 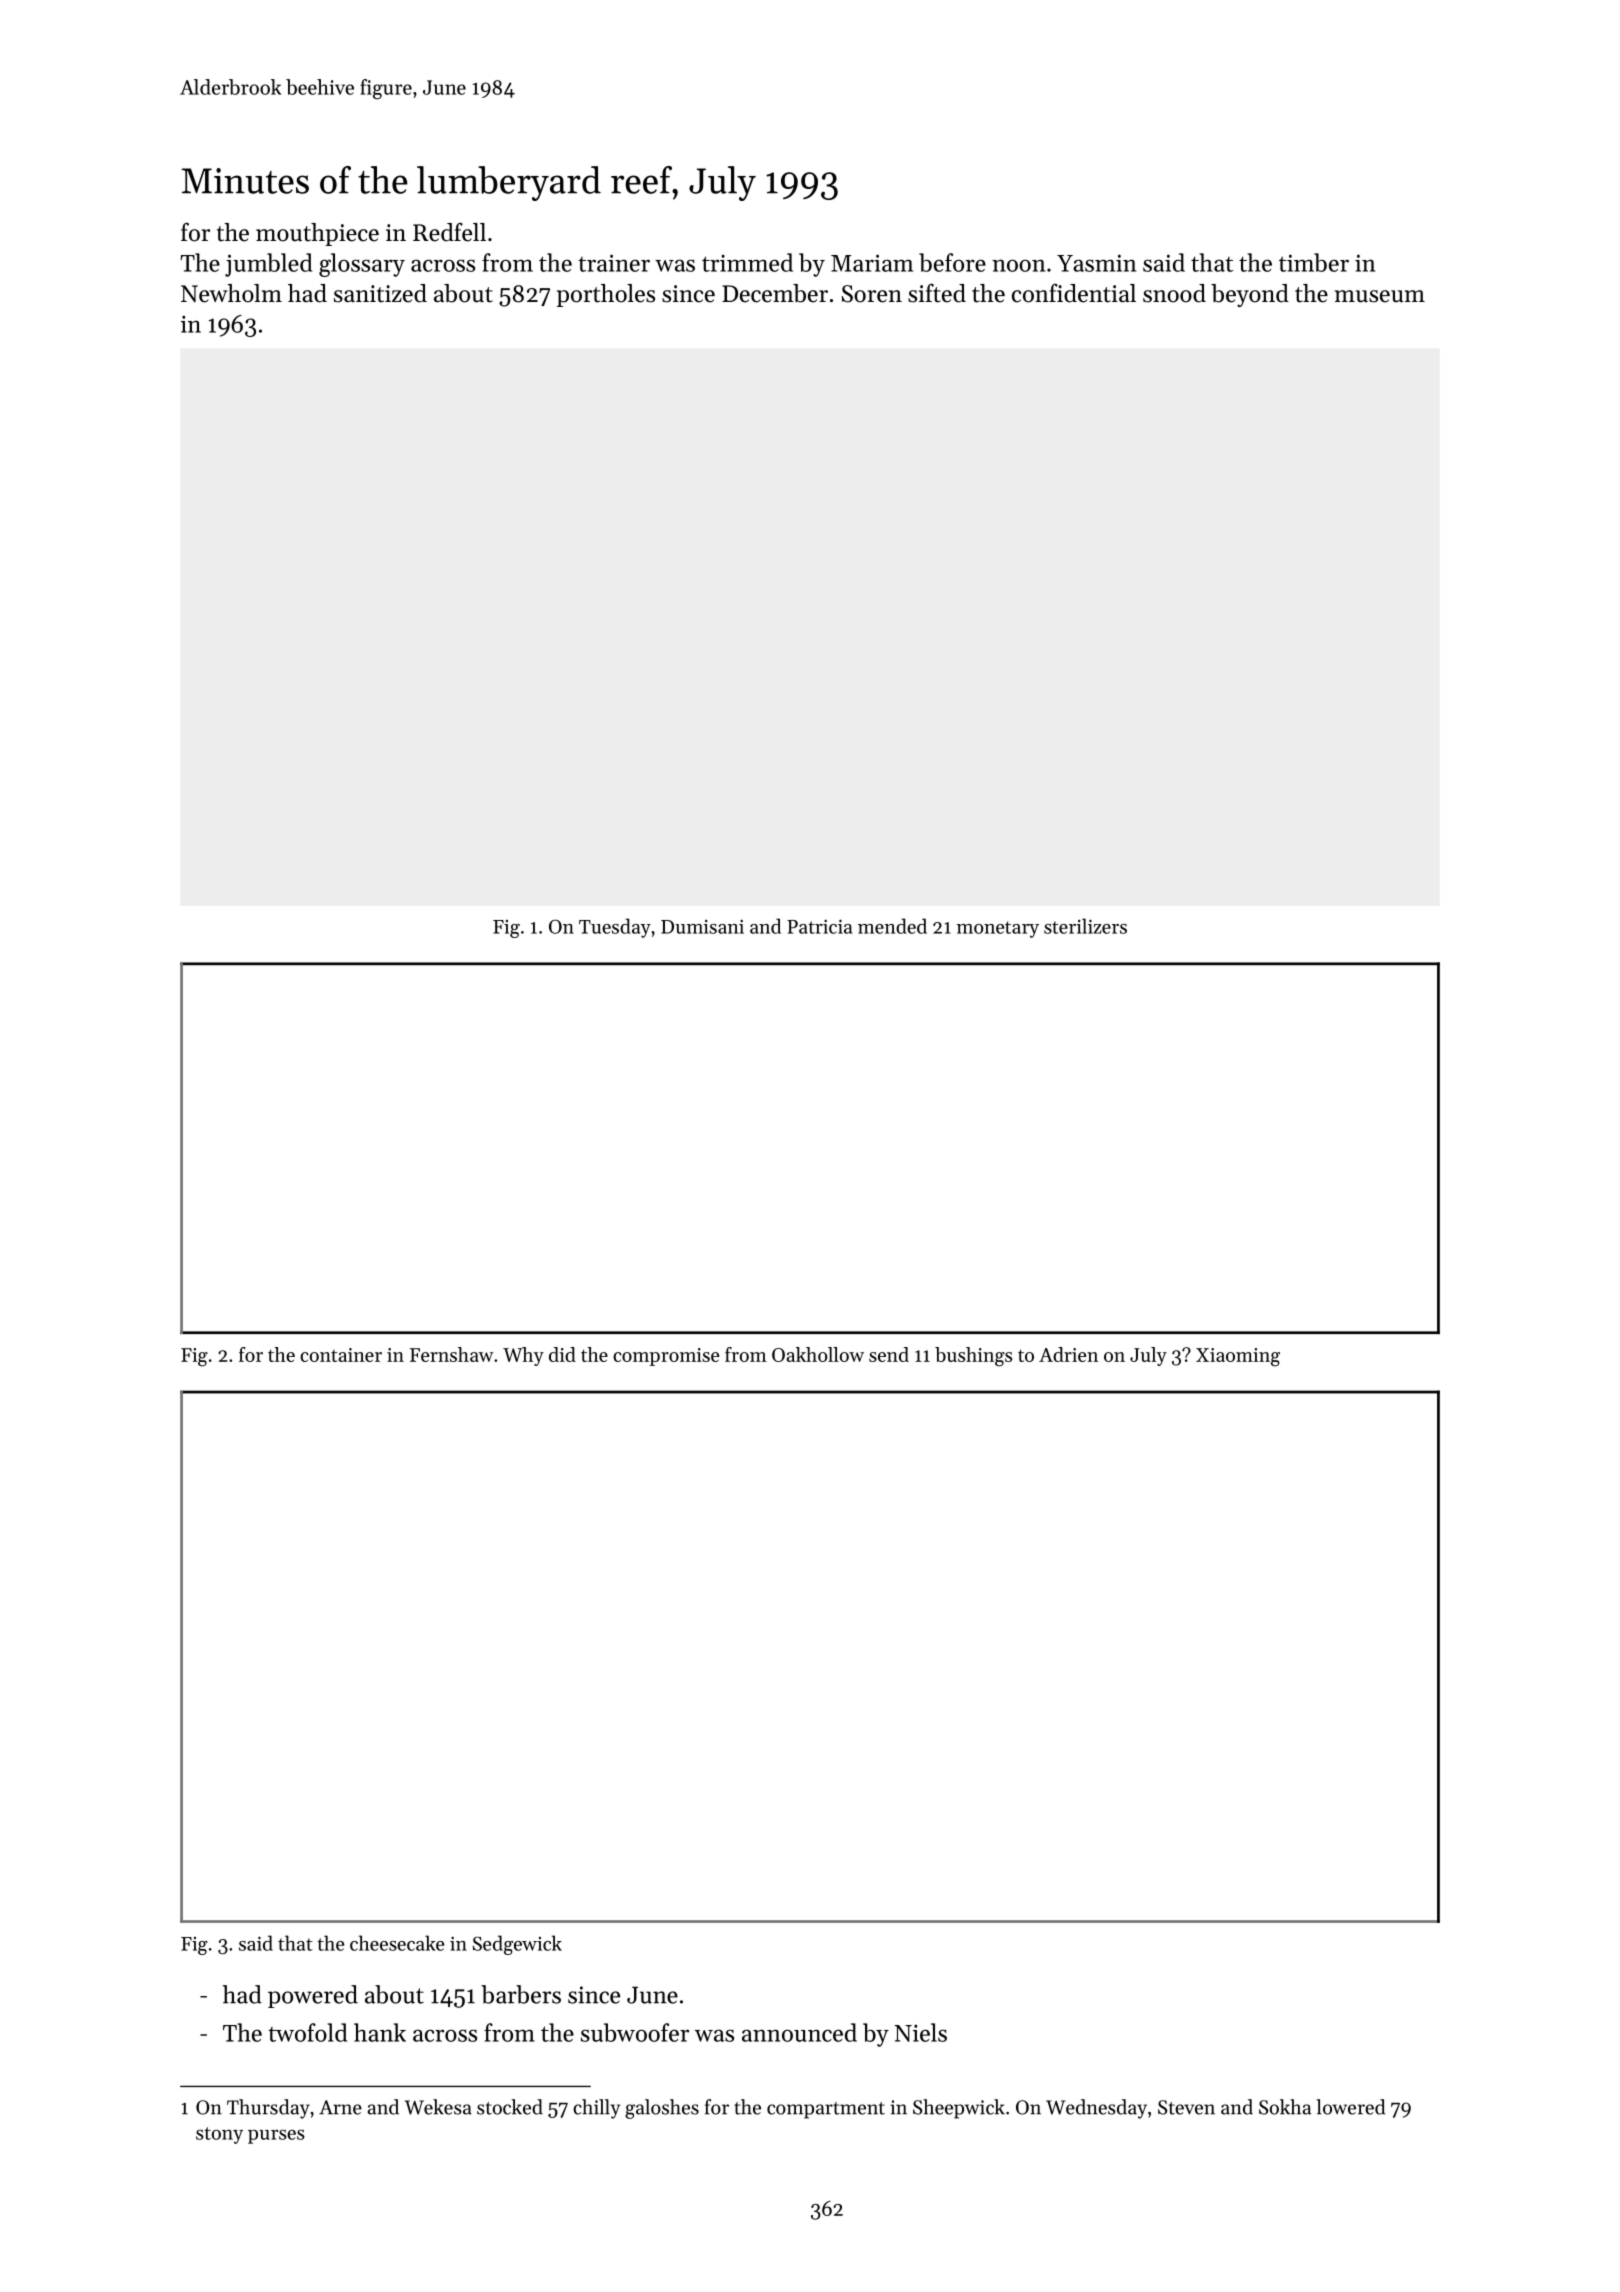 I want to click on Fernshaw, so click(x=452, y=1354).
